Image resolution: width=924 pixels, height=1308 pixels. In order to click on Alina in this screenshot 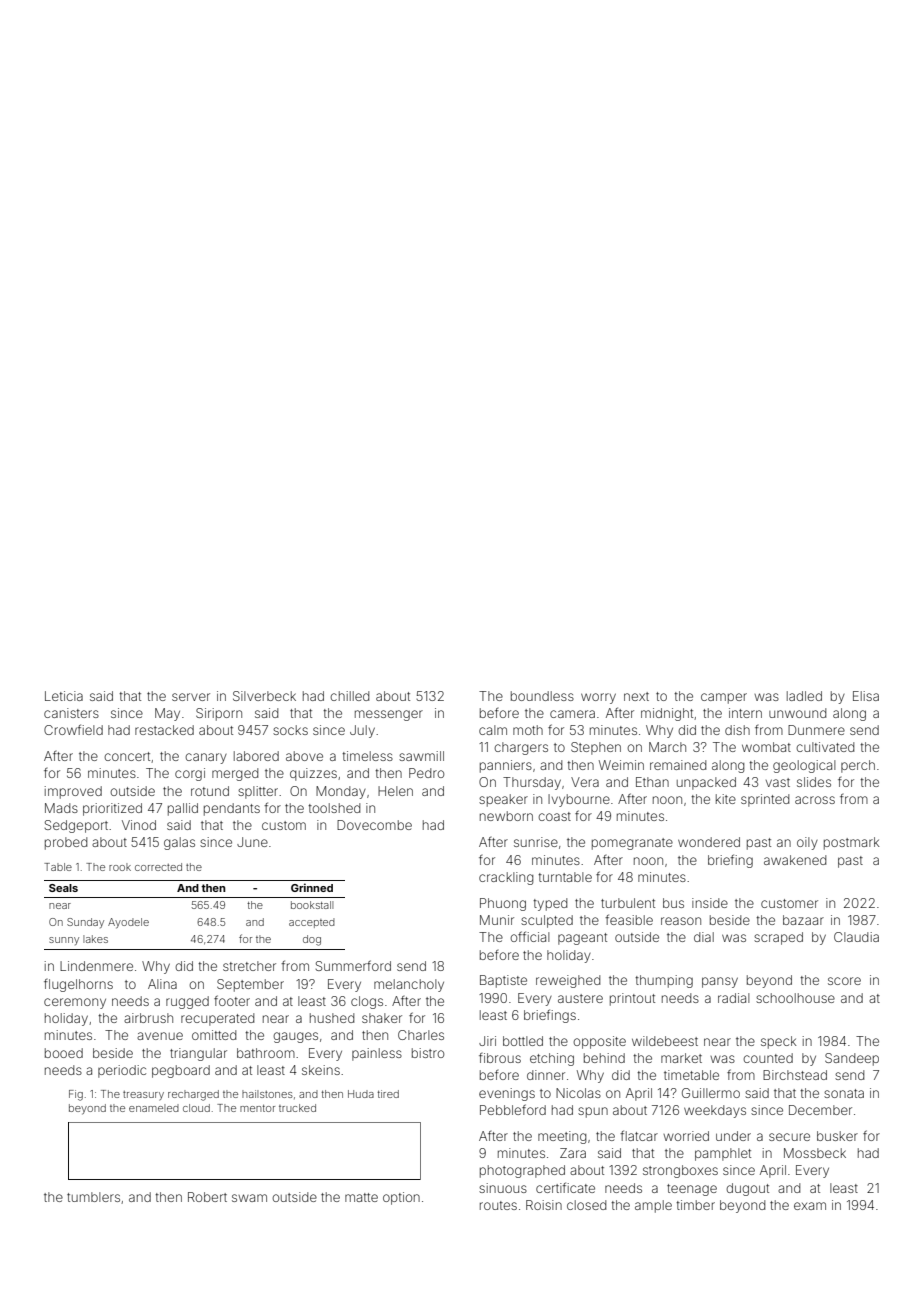, I will do `click(162, 984)`.
